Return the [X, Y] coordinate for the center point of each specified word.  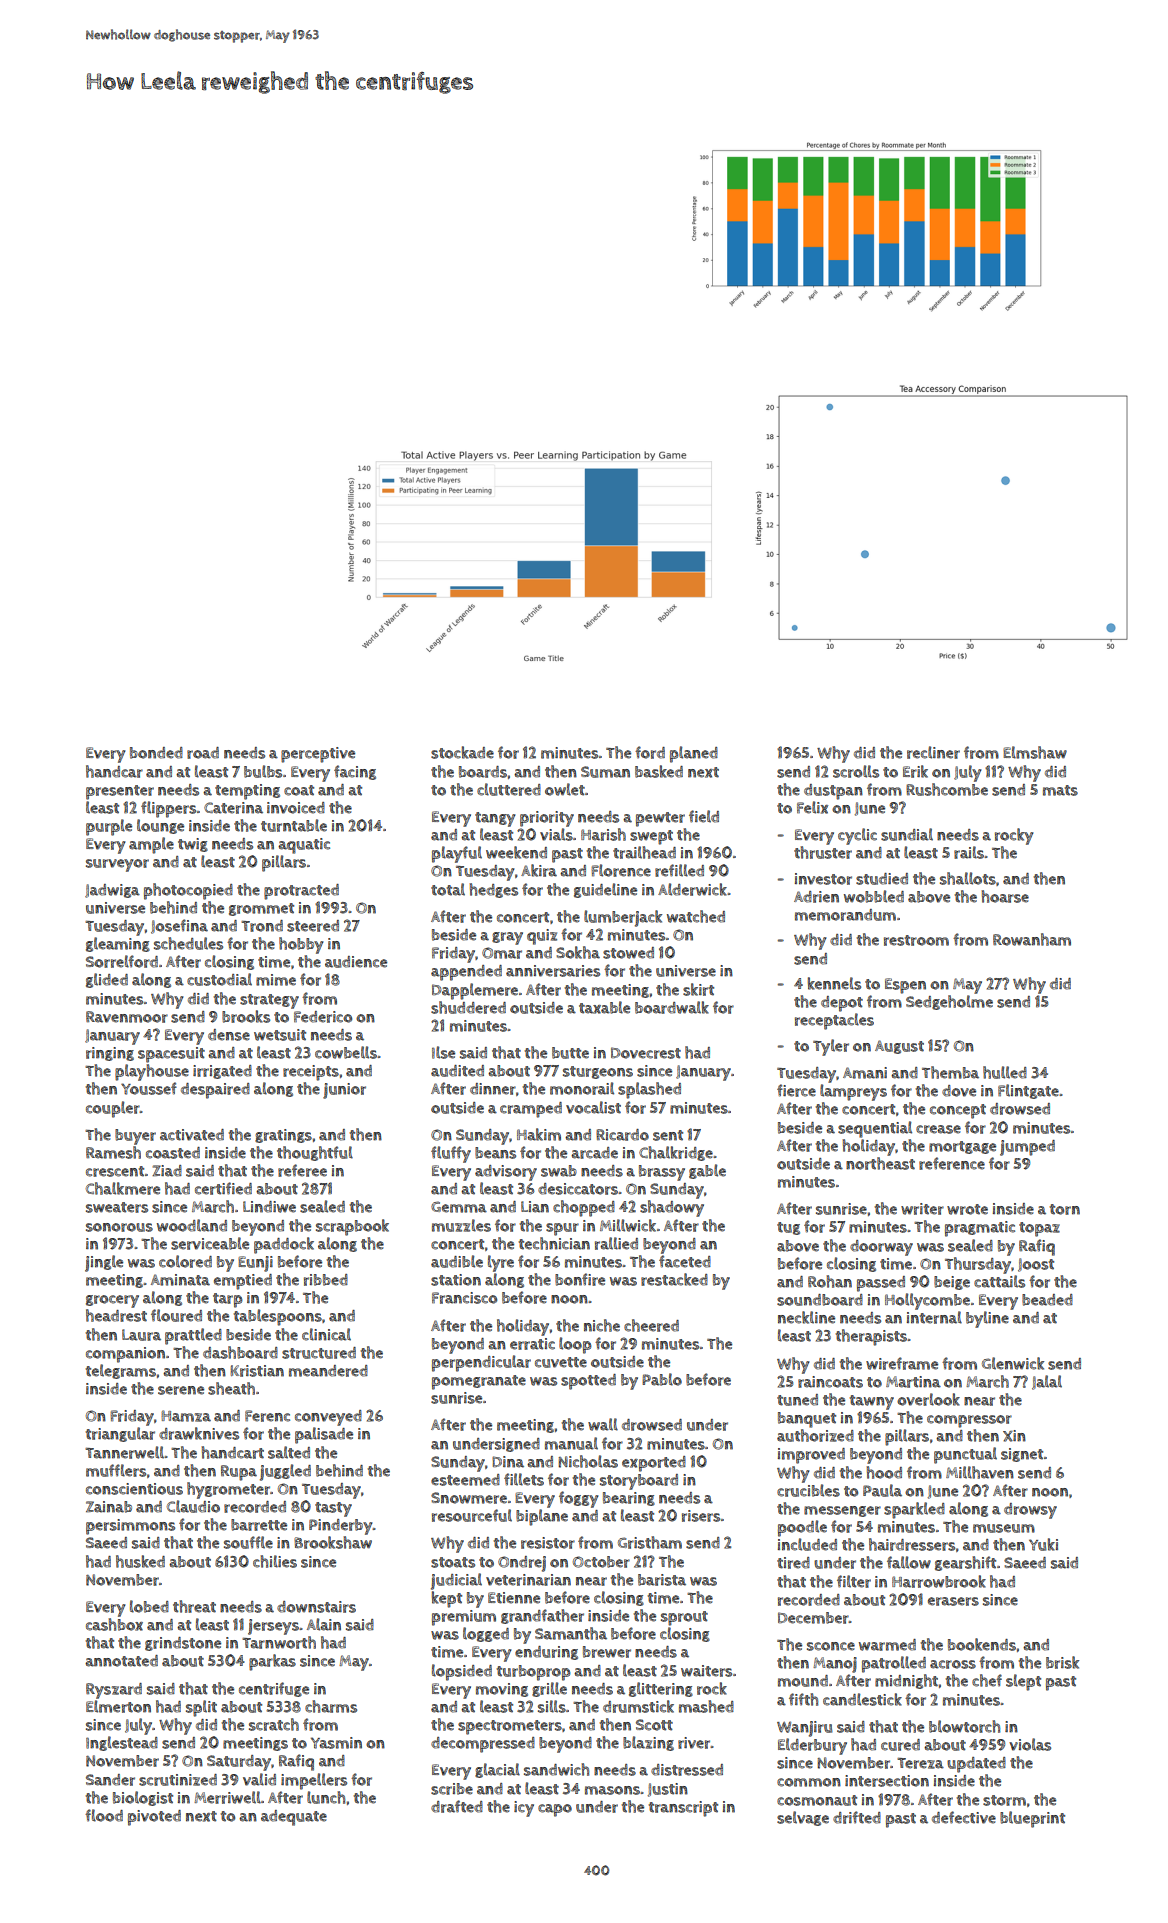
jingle [104, 1263]
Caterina [233, 808]
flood [104, 1815]
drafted [457, 1806]
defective [964, 1817]
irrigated [222, 1072]
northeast [880, 1163]
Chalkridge [676, 1153]
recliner [933, 752]
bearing [629, 1499]
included [807, 1544]
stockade [462, 752]
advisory [506, 1173]
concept [958, 1111]
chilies [275, 1561]
